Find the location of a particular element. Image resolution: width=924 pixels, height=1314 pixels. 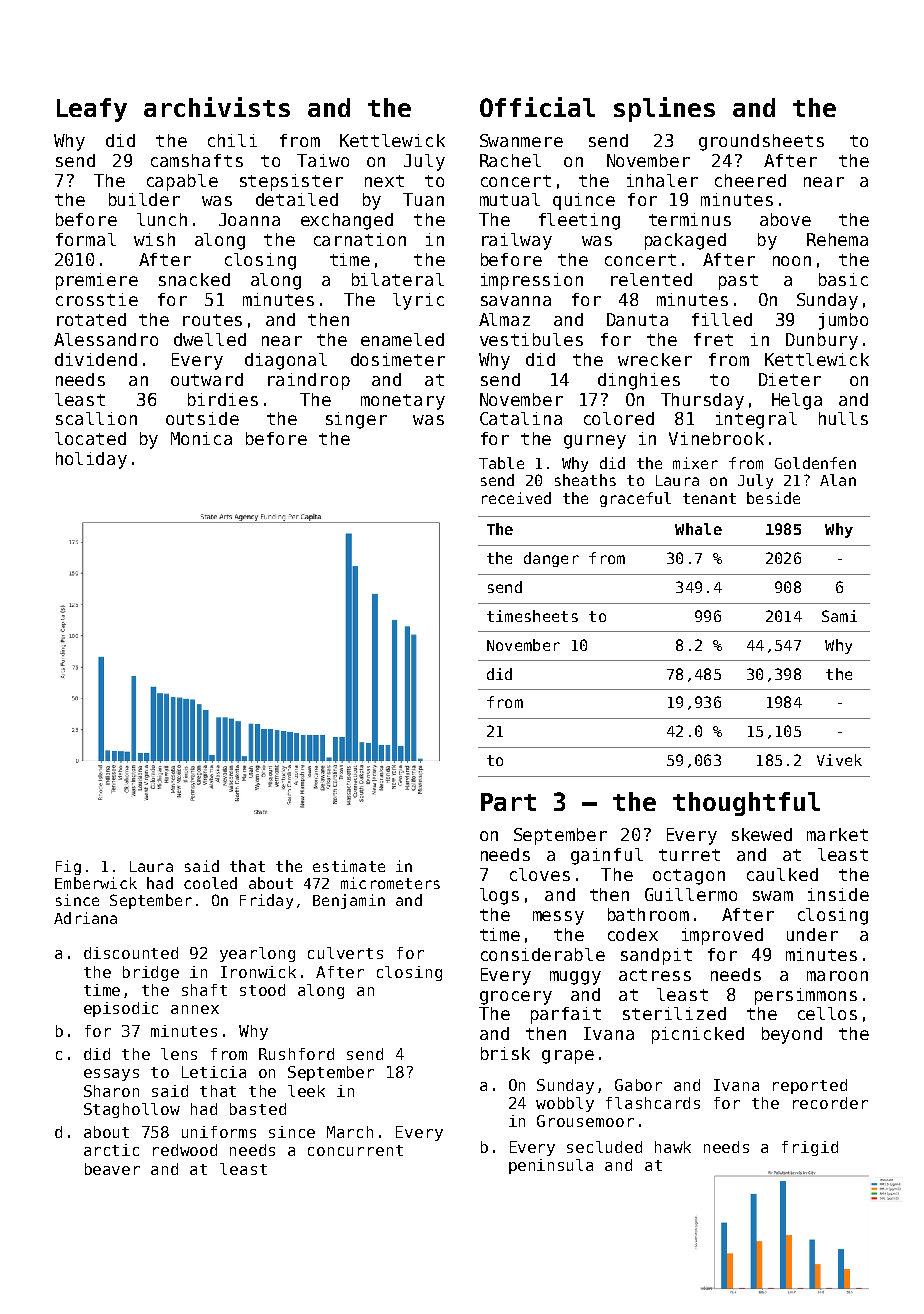

Official is located at coordinates (537, 107).
